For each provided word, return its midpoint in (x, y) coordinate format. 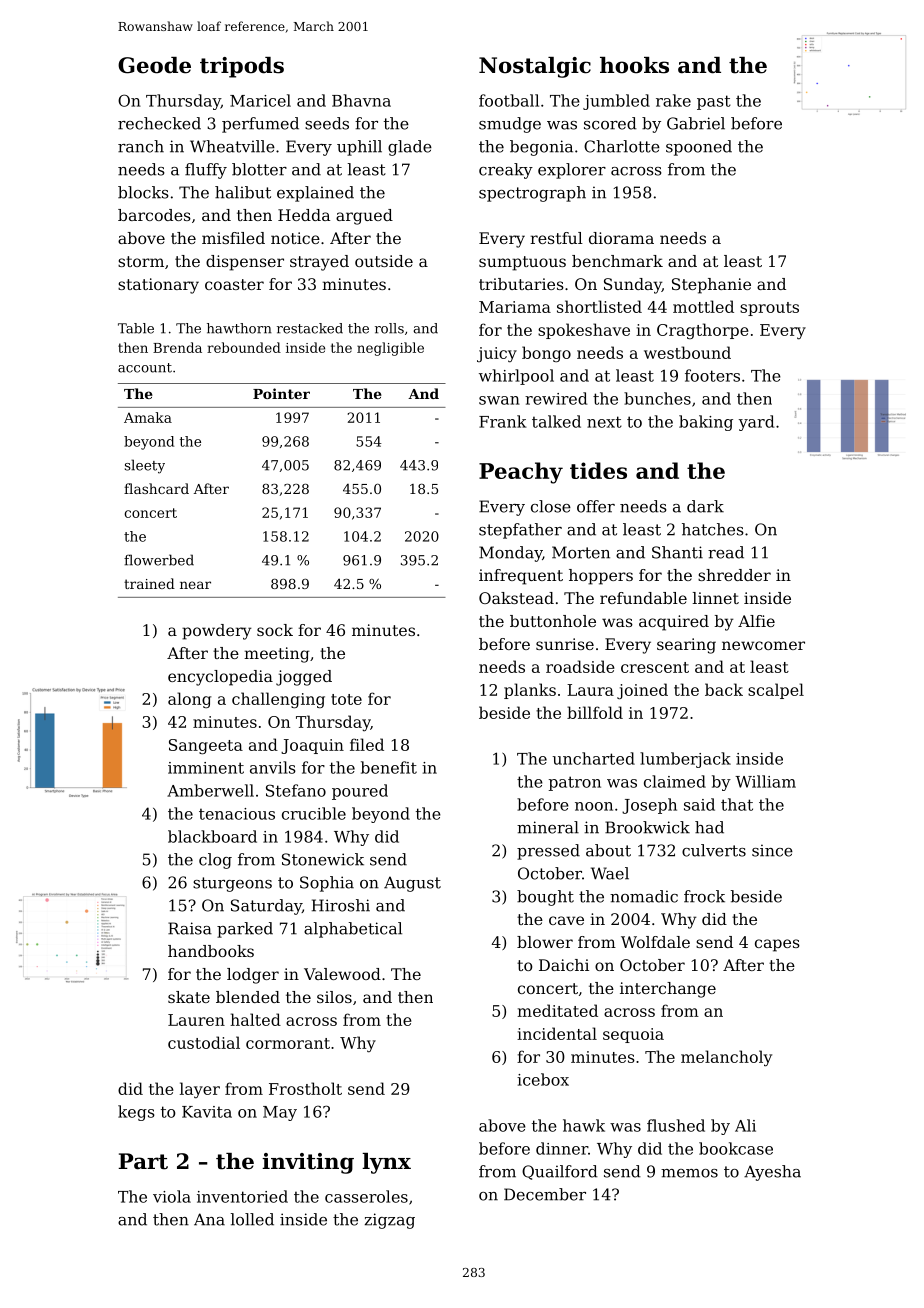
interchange (668, 990)
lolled (252, 1219)
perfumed (260, 125)
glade (410, 148)
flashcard (156, 488)
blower (545, 942)
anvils (273, 767)
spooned (699, 148)
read (726, 552)
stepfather (520, 531)
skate (189, 997)
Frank (503, 421)
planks (530, 691)
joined (642, 691)
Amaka (148, 417)
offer (596, 506)
